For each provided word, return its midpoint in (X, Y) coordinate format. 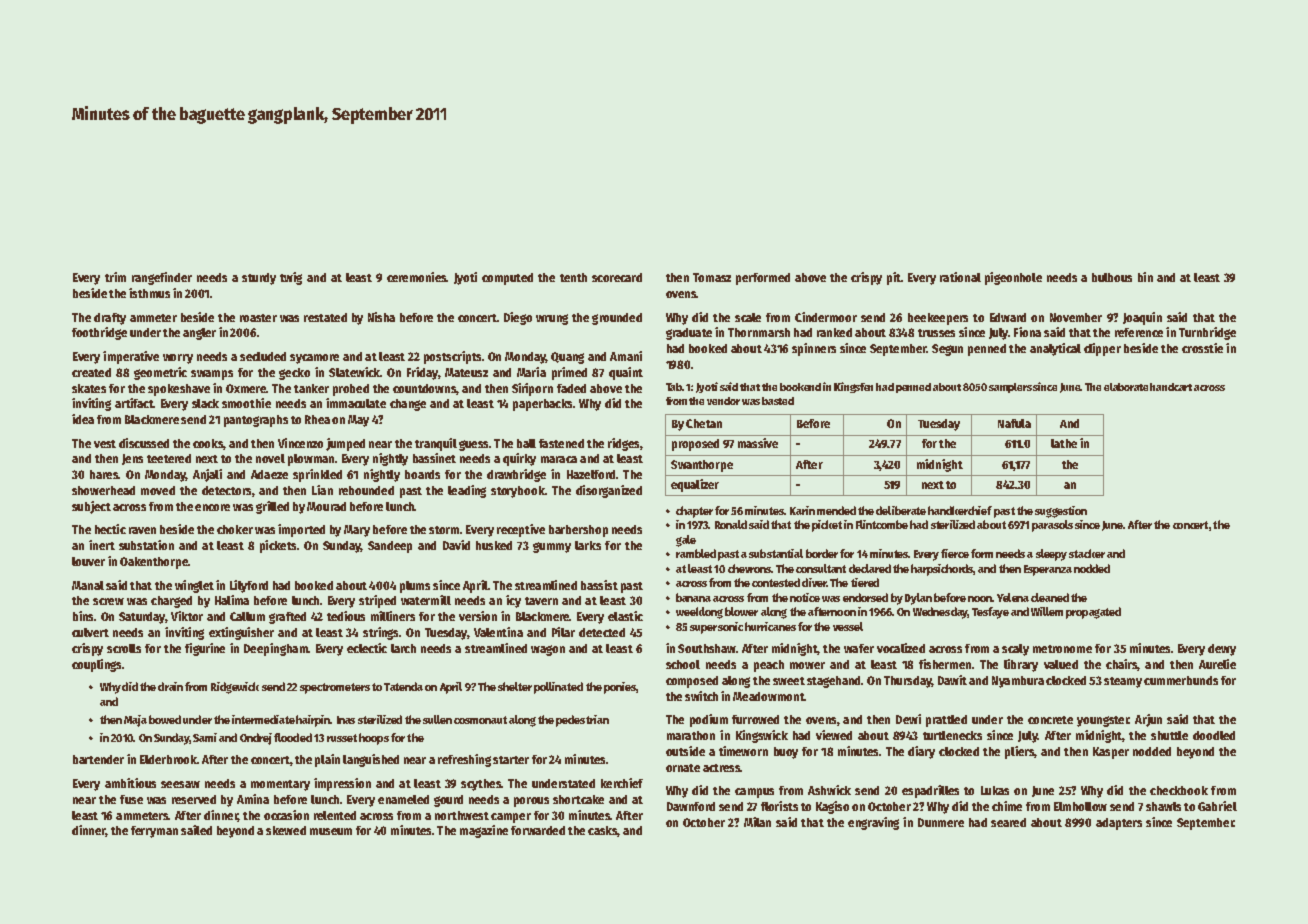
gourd (448, 801)
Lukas (995, 790)
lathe (1064, 443)
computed (507, 279)
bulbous (1112, 277)
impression (342, 784)
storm (444, 530)
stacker (1087, 553)
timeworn (743, 751)
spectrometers (335, 688)
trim (115, 277)
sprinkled (317, 475)
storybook (518, 492)
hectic (110, 529)
